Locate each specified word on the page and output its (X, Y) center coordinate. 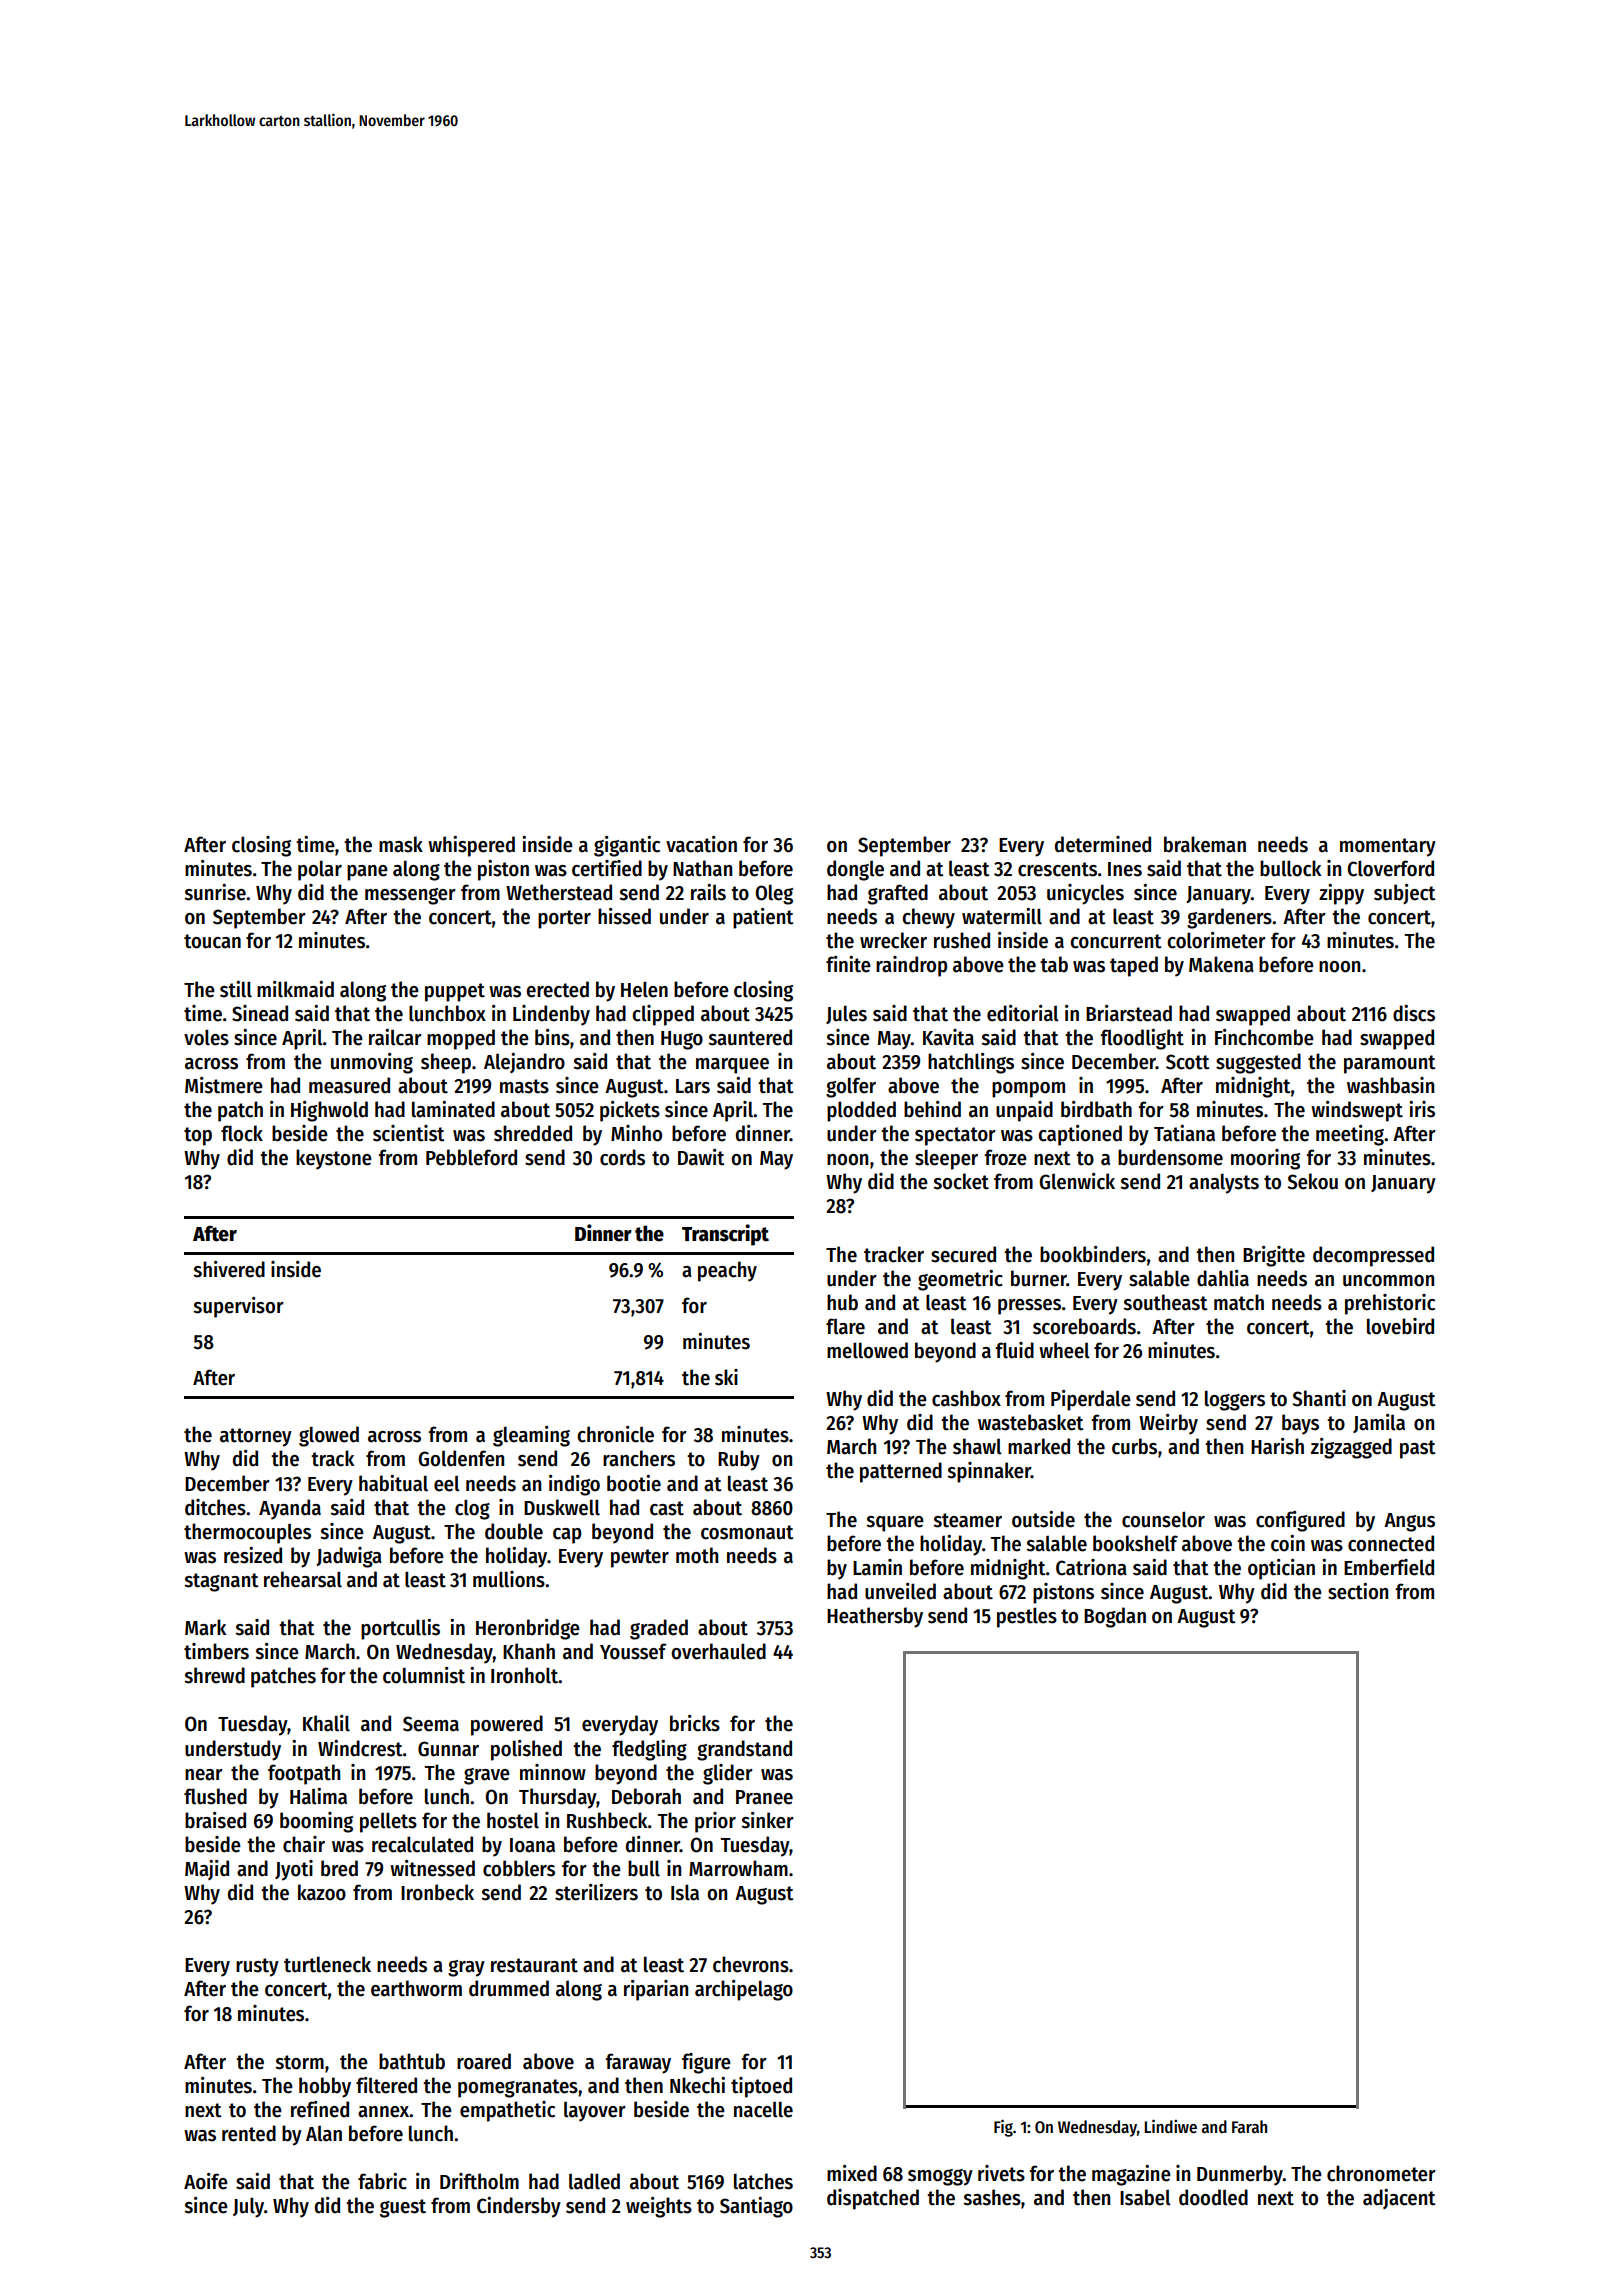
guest (403, 2208)
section (1358, 1591)
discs (1414, 1013)
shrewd (214, 1675)
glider (728, 1774)
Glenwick (1077, 1181)
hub (842, 1302)
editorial (1023, 1013)
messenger (410, 896)
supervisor (238, 1307)
